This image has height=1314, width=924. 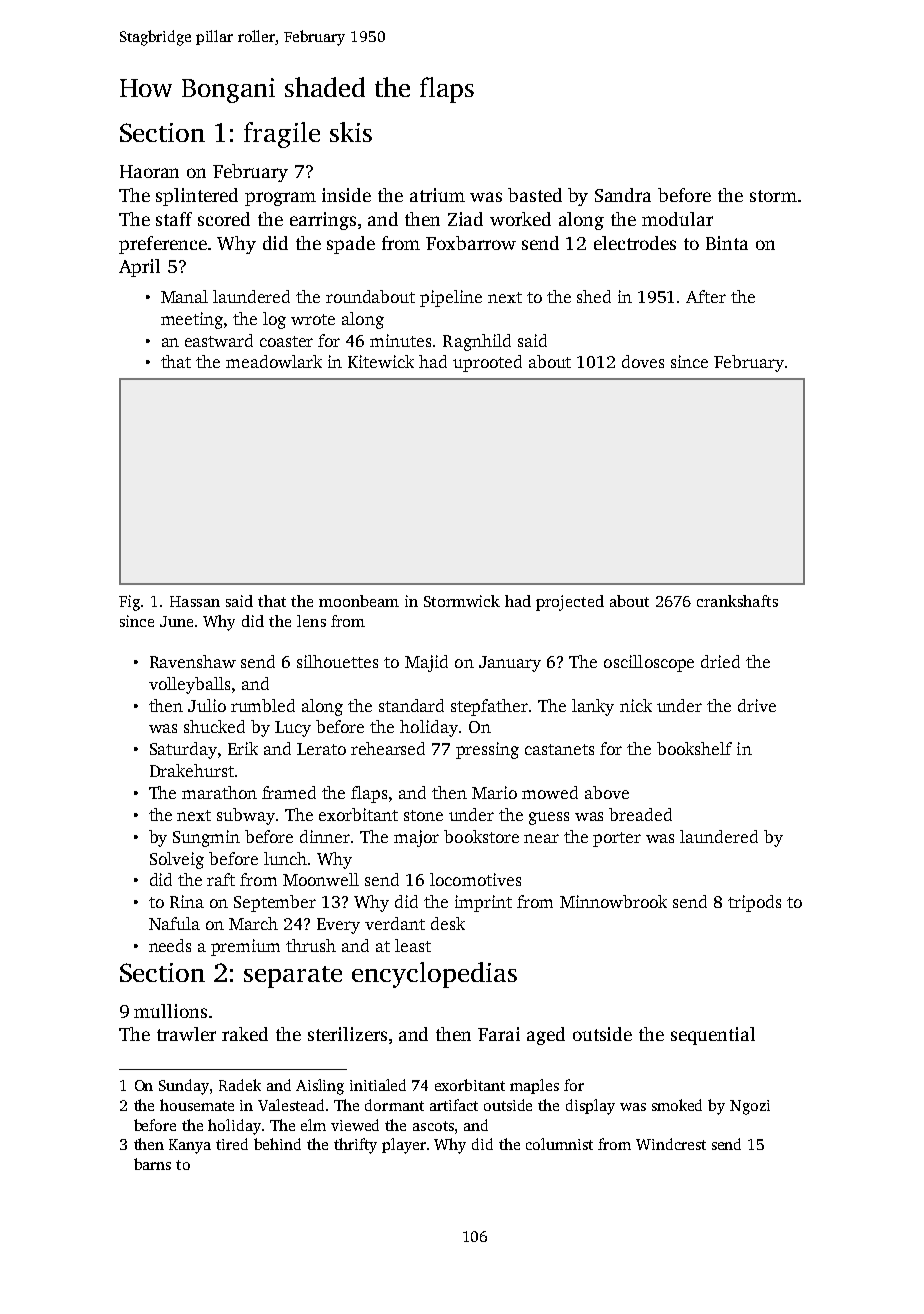 I want to click on fragile, so click(x=282, y=135).
